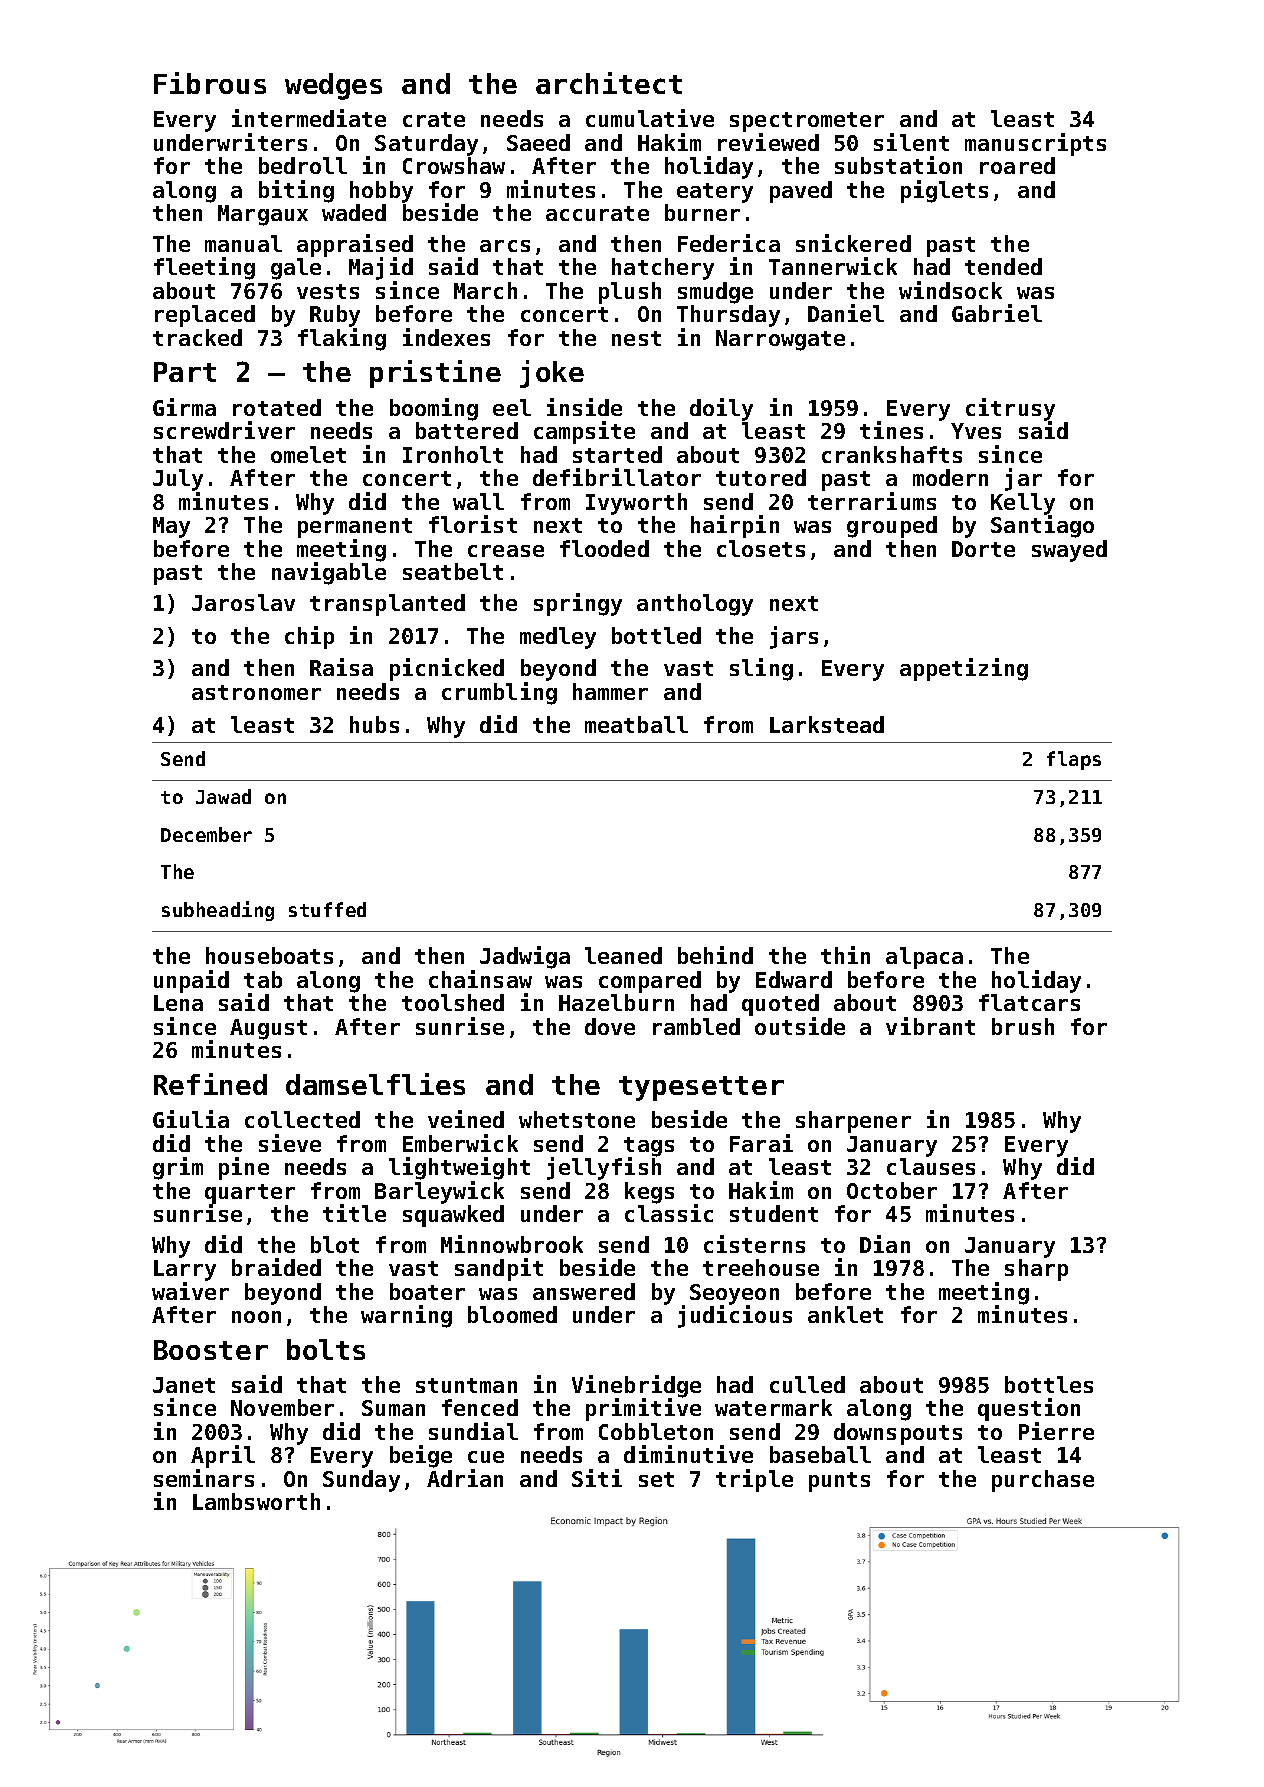 Image resolution: width=1264 pixels, height=1787 pixels. Describe the element at coordinates (577, 1119) in the screenshot. I see `whetstone` at that location.
